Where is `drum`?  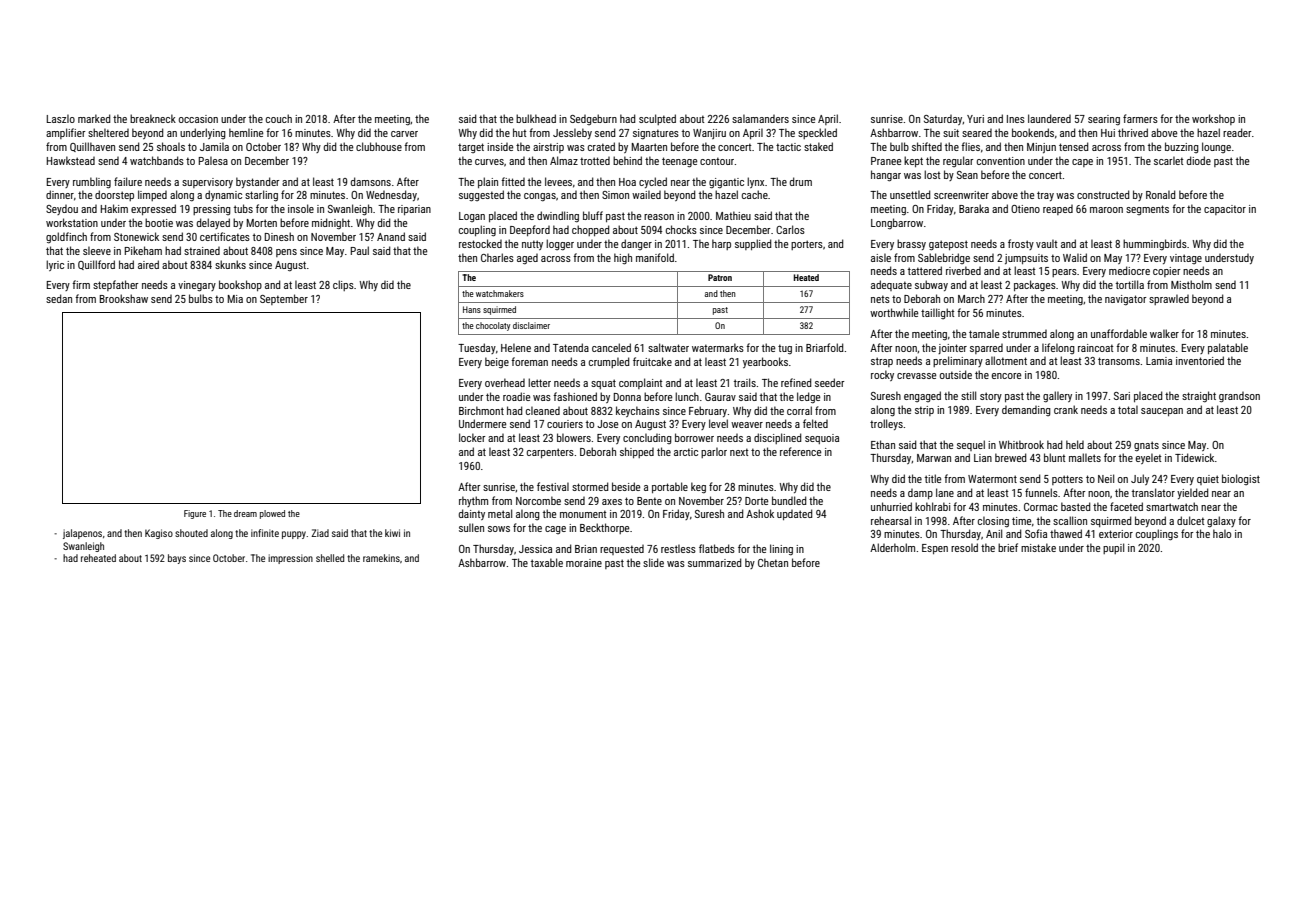
drum is located at coordinates (801, 181).
